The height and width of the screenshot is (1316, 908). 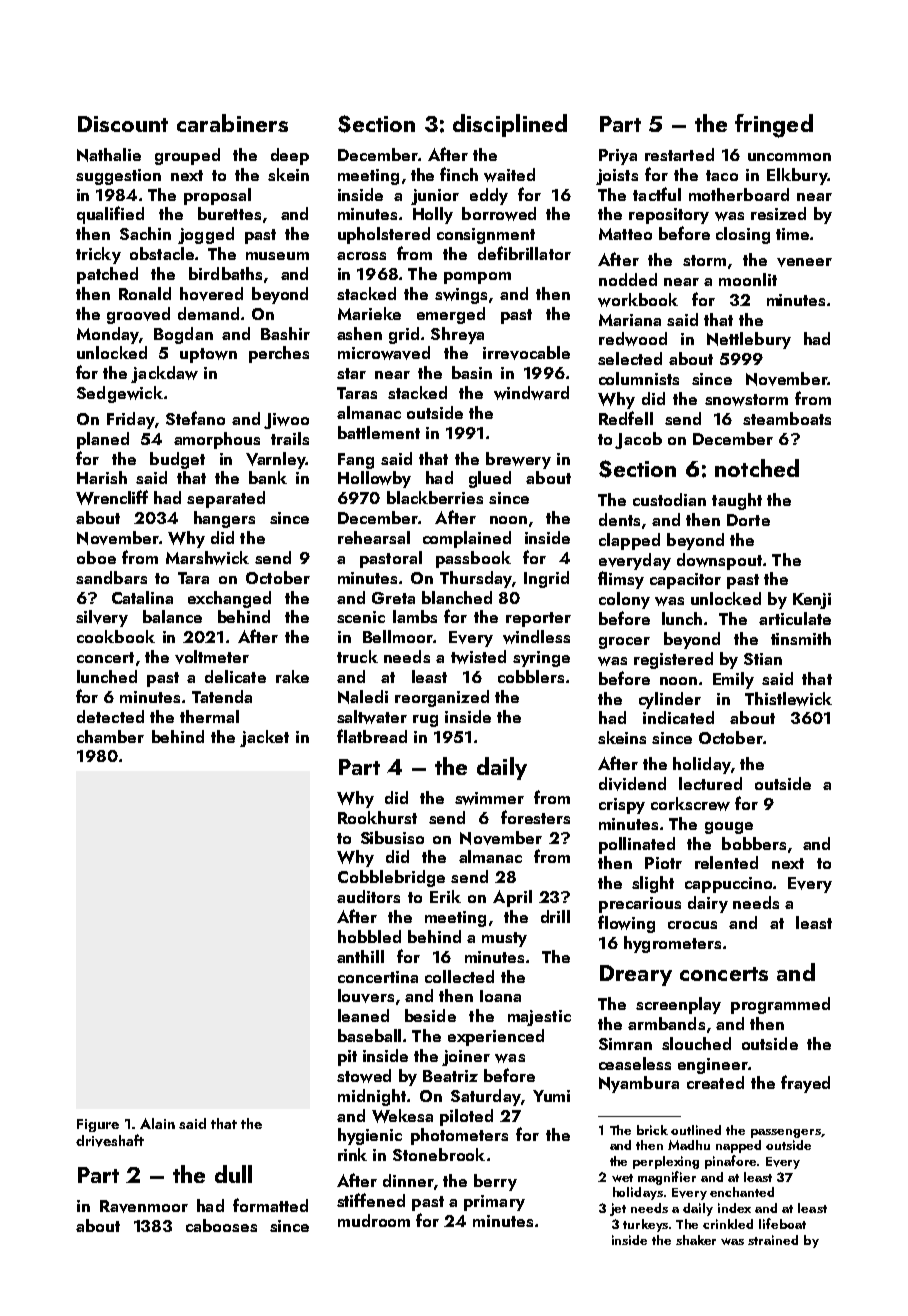 What do you see at coordinates (749, 340) in the screenshot?
I see `Nettlebury` at bounding box center [749, 340].
